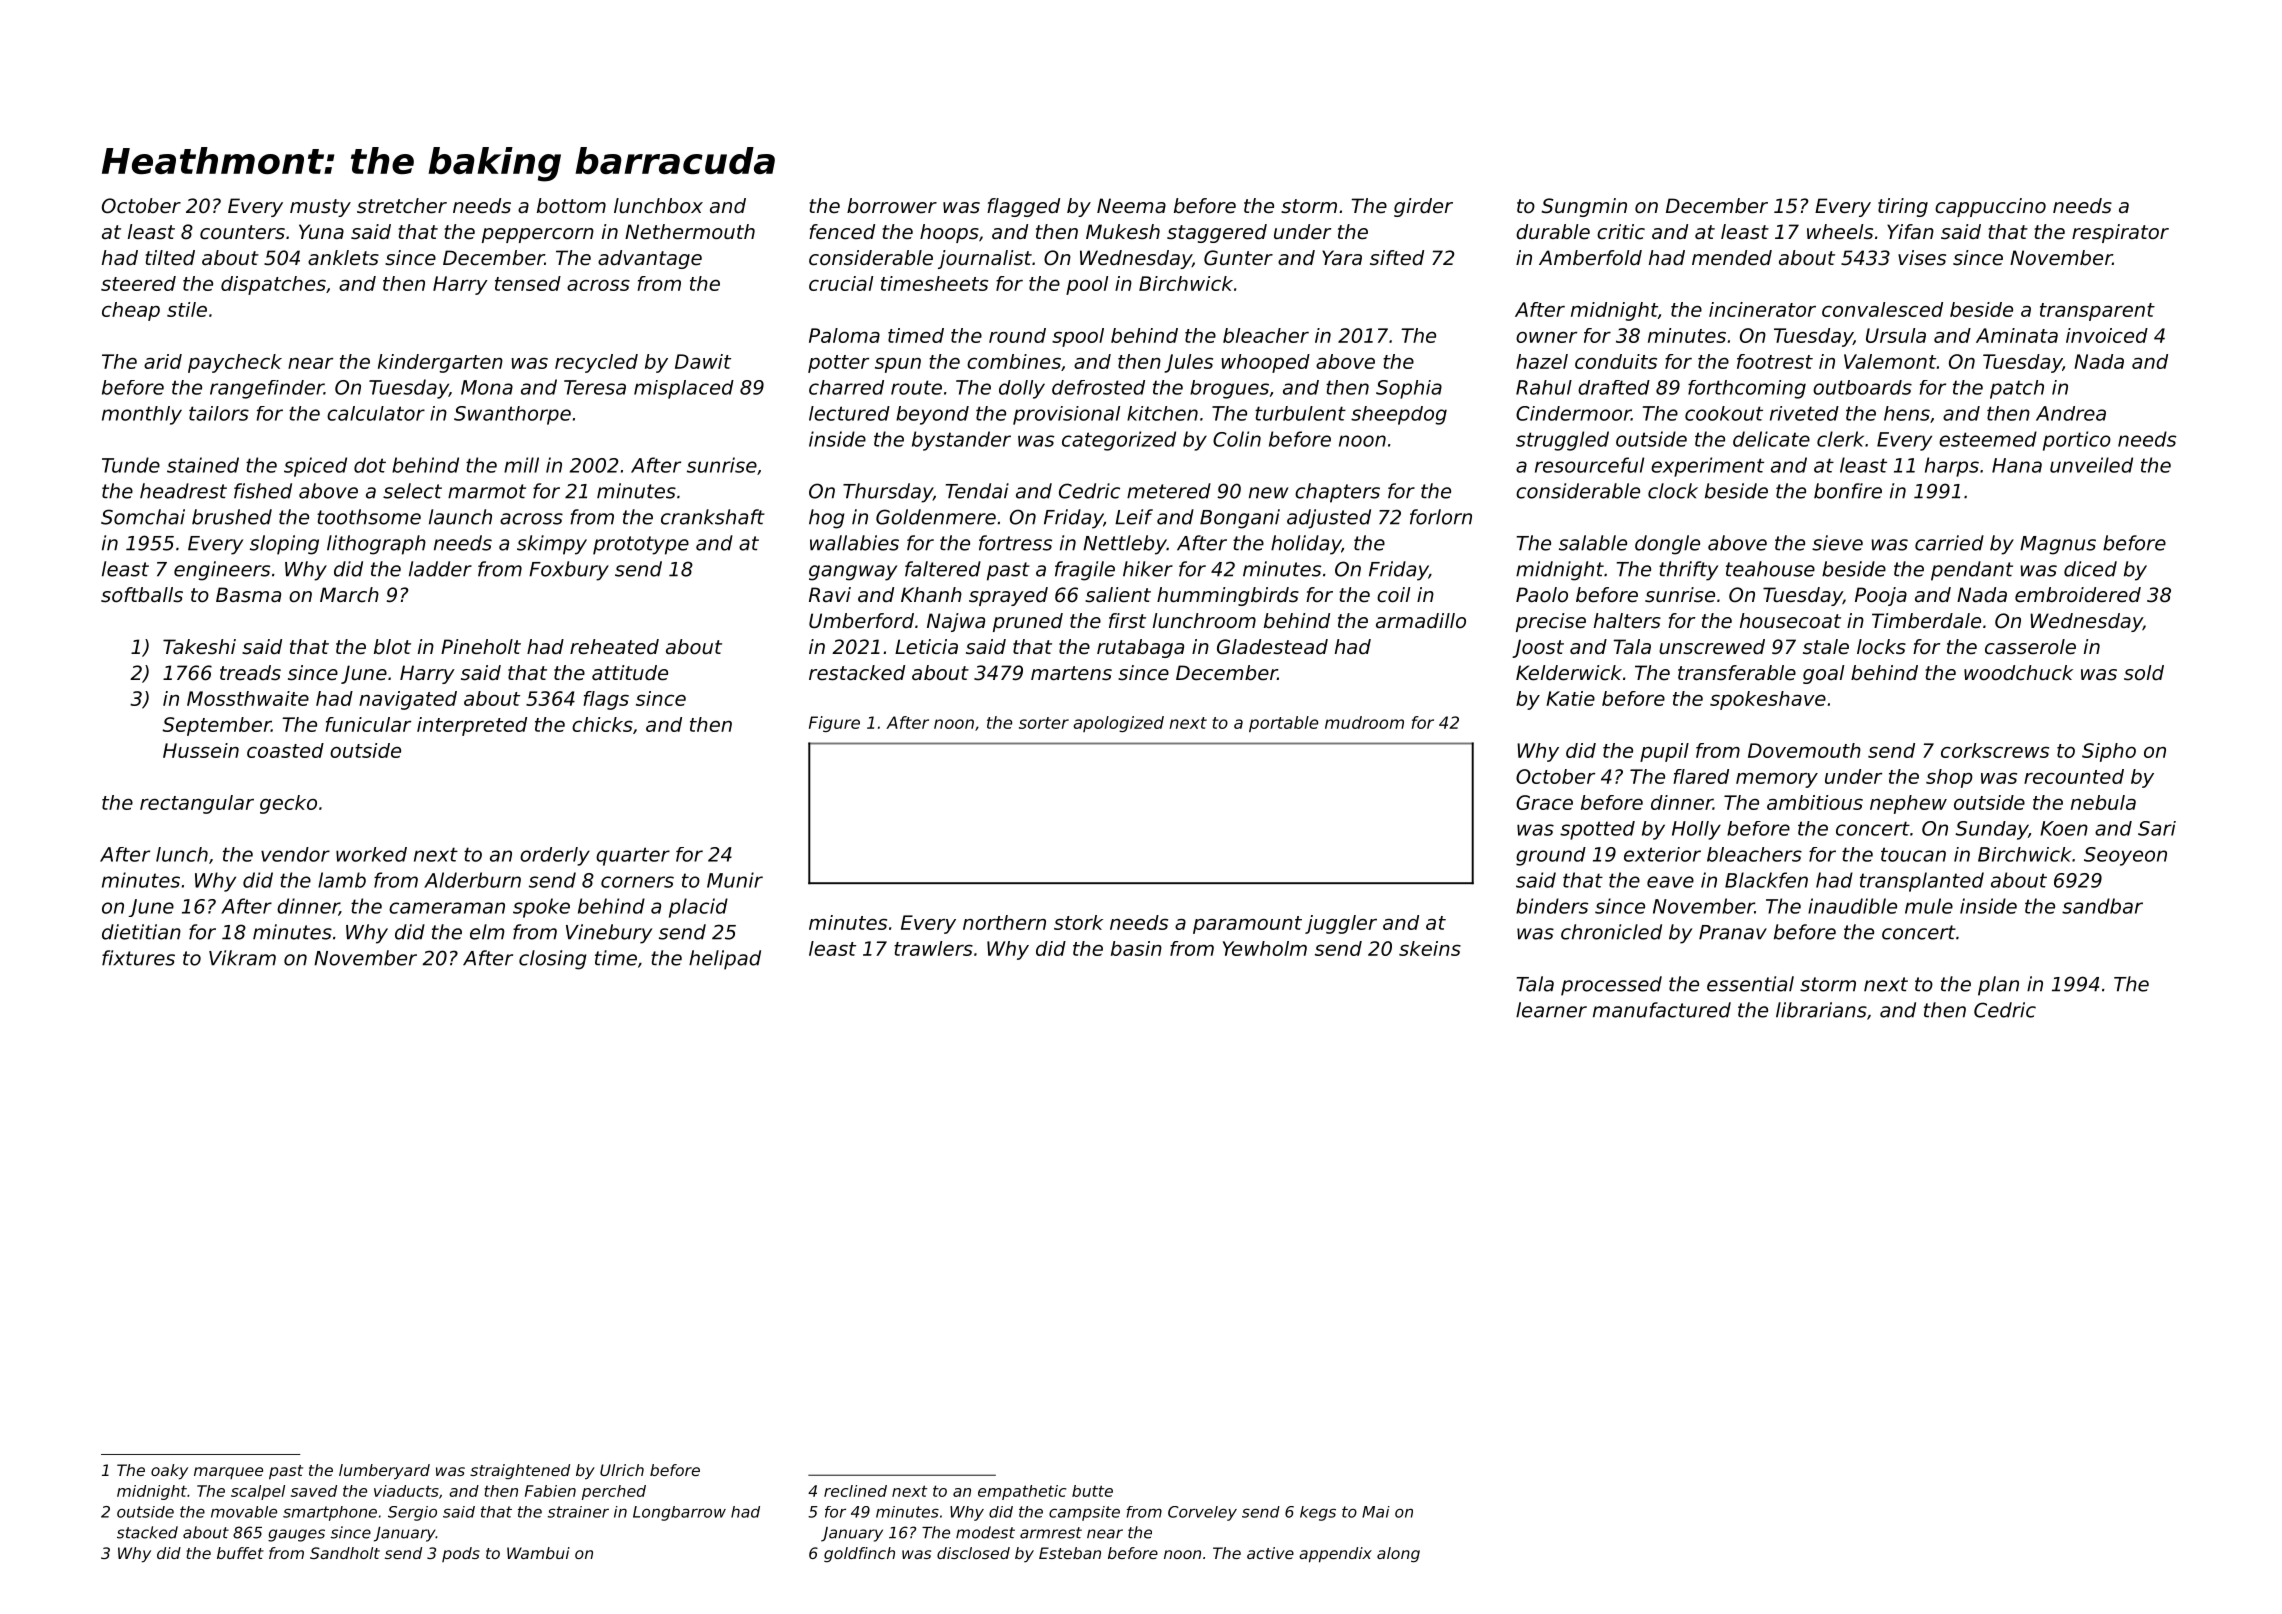 The height and width of the screenshot is (1614, 2282). Describe the element at coordinates (2097, 312) in the screenshot. I see `transparent` at that location.
